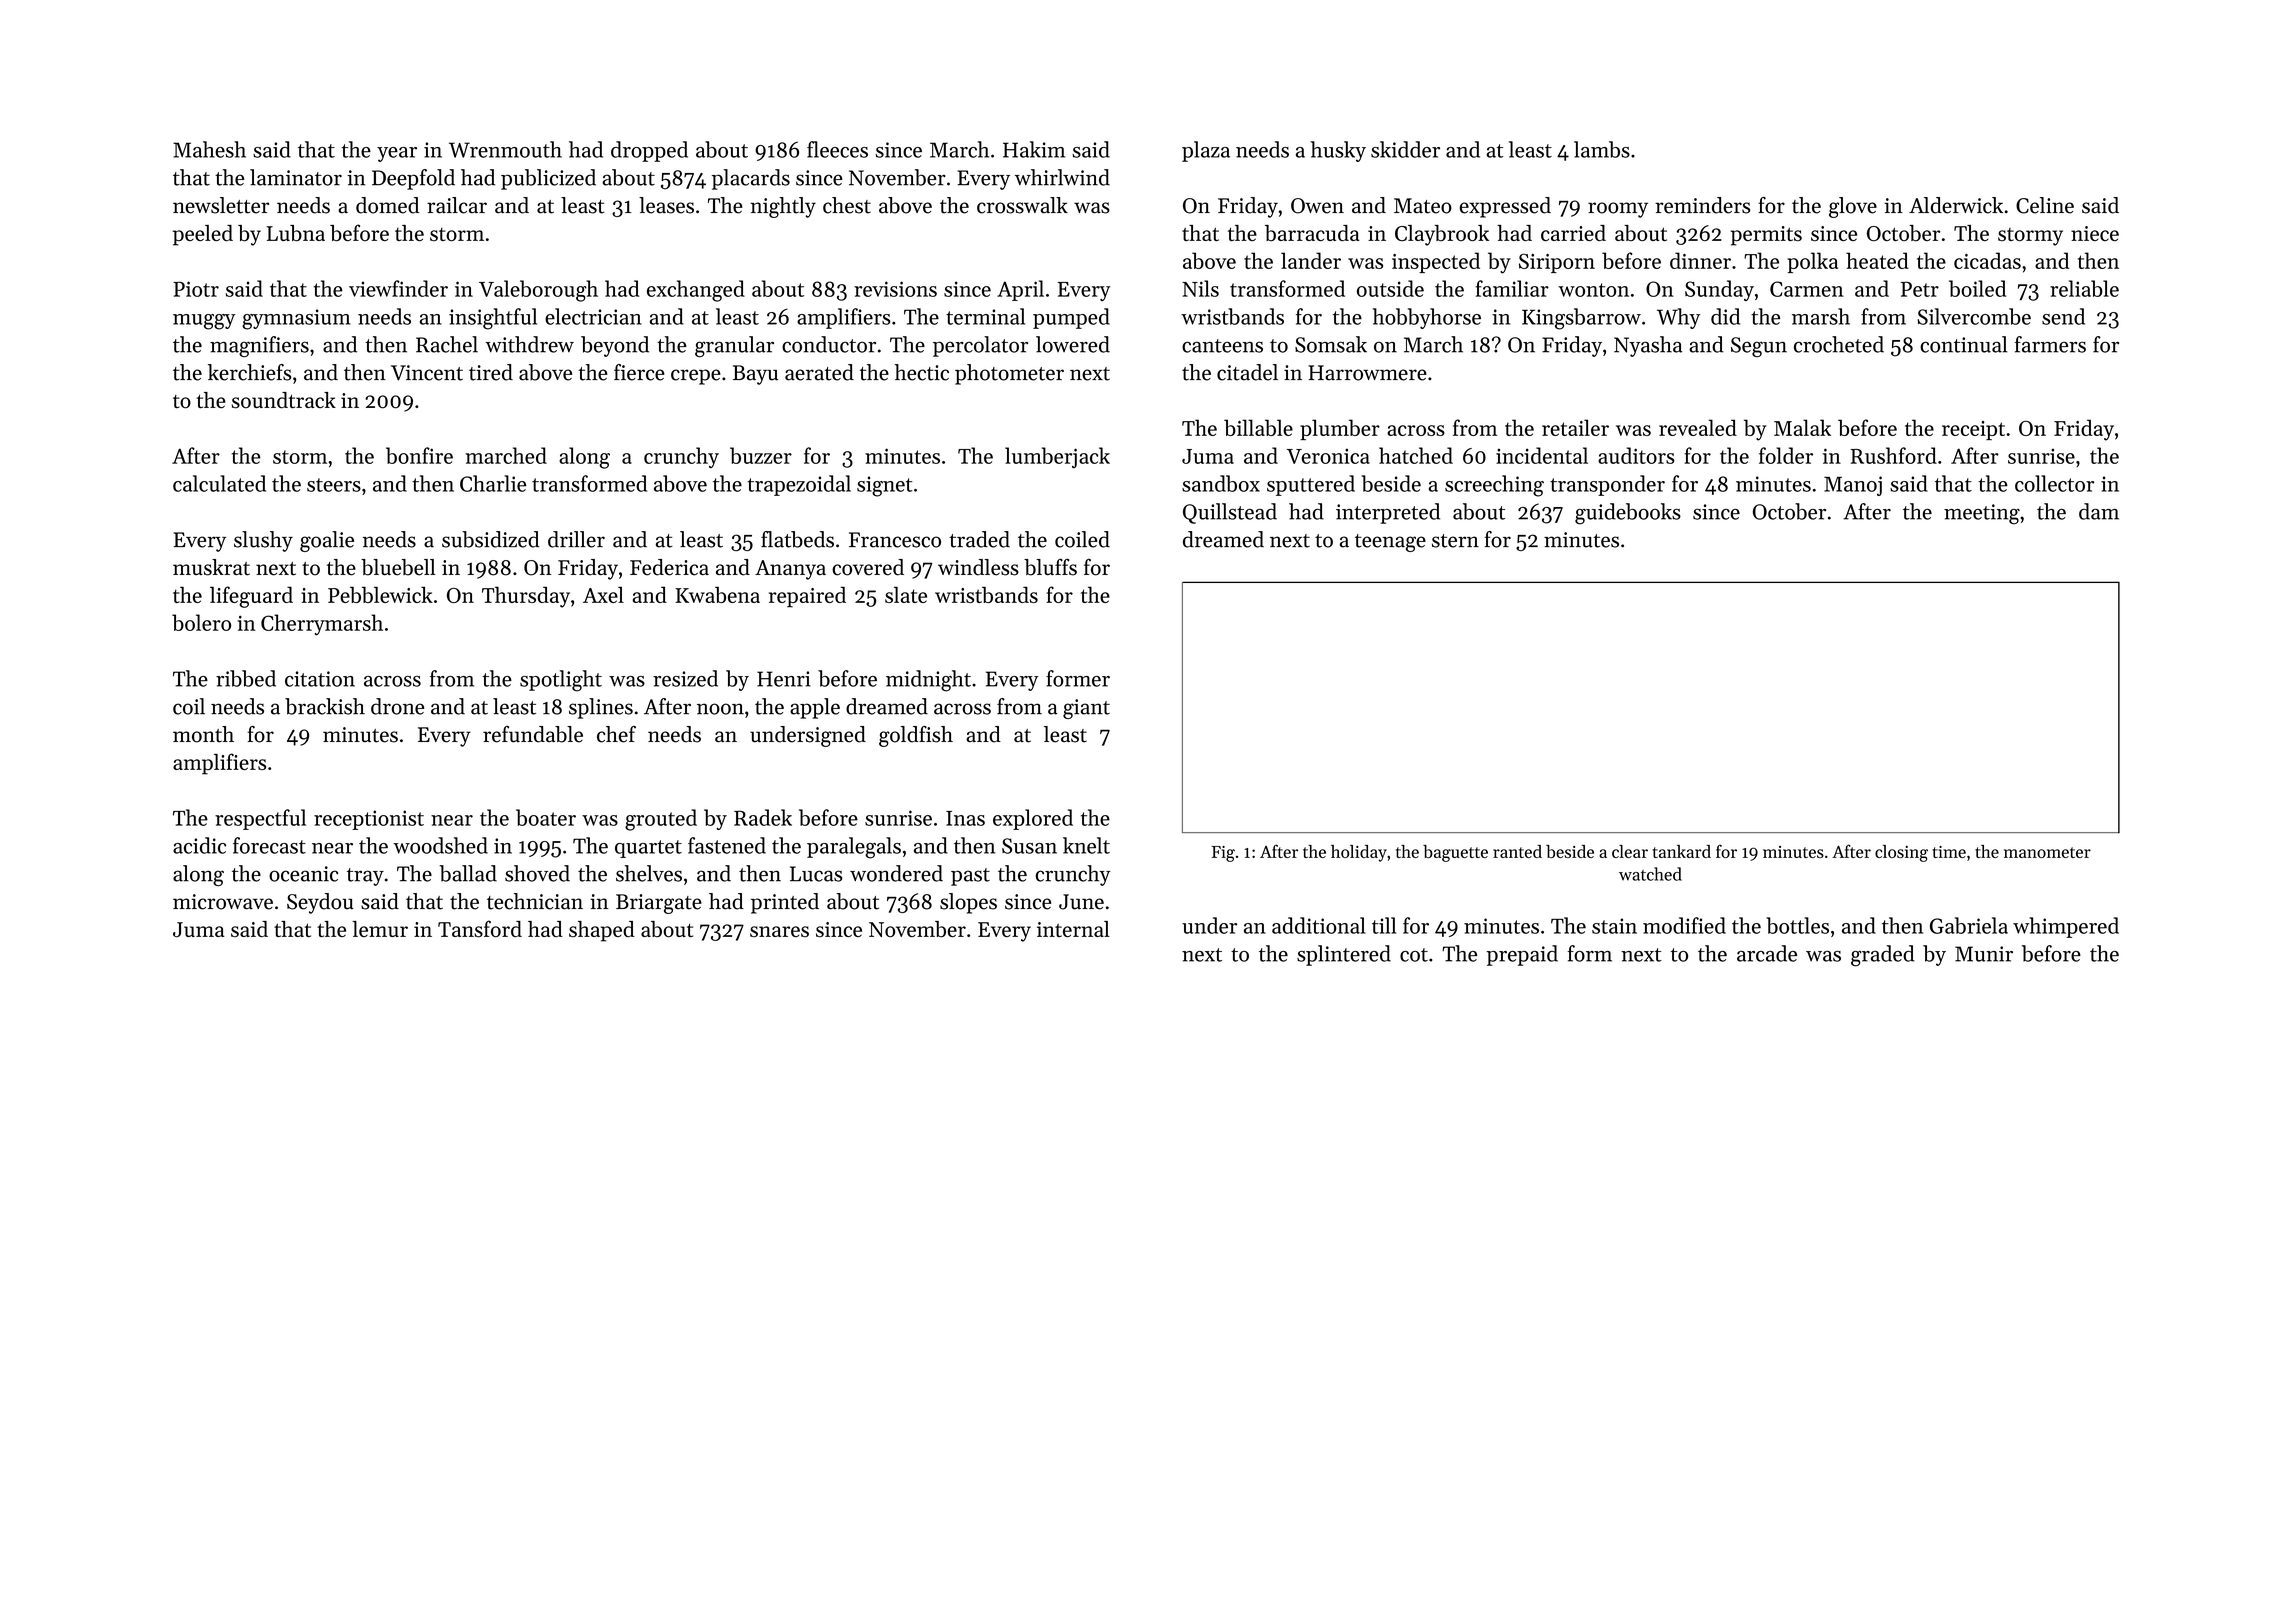 The height and width of the screenshot is (1620, 2292). I want to click on watched, so click(1650, 874).
